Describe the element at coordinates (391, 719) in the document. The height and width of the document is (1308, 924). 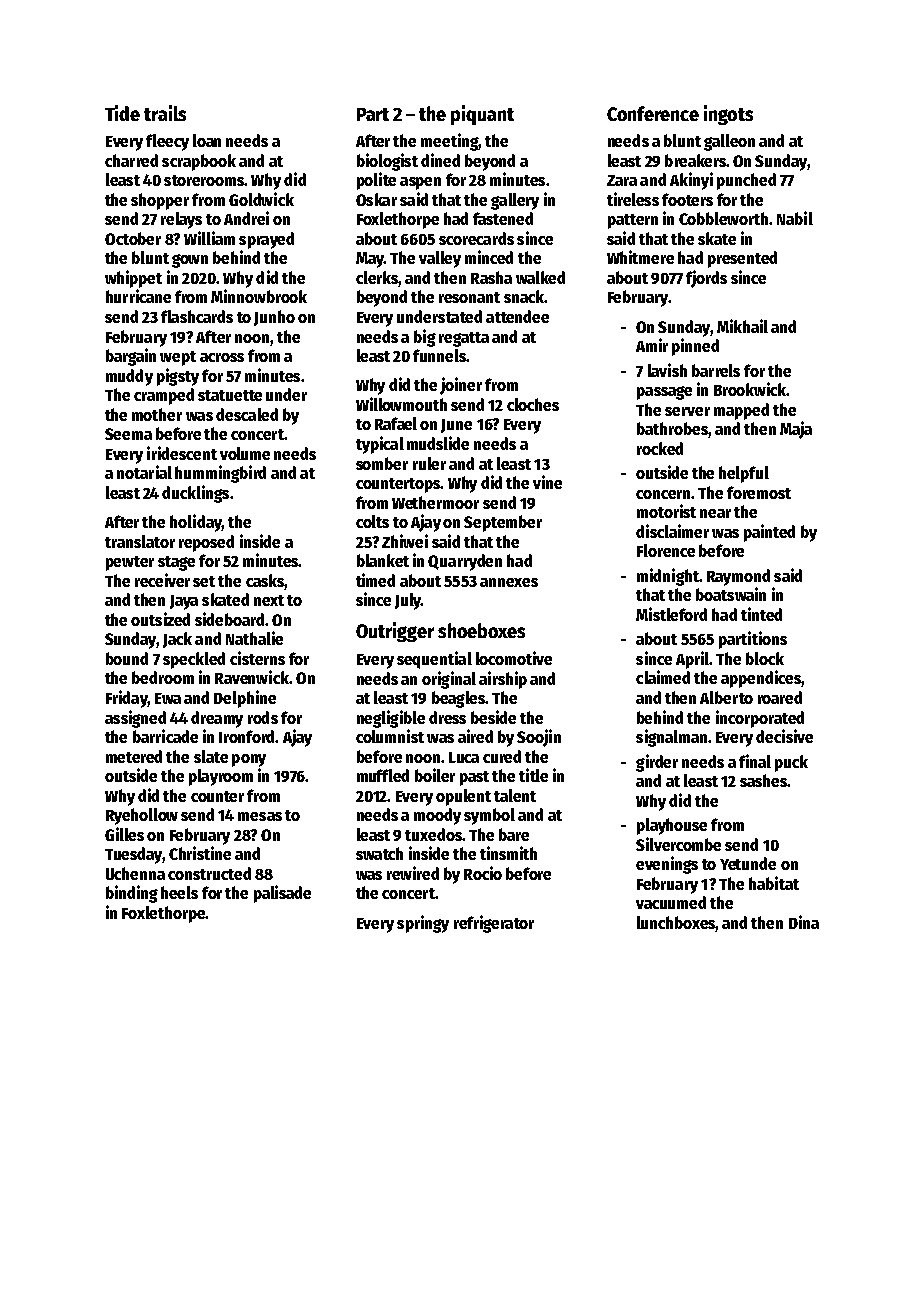
I see `negligible` at that location.
